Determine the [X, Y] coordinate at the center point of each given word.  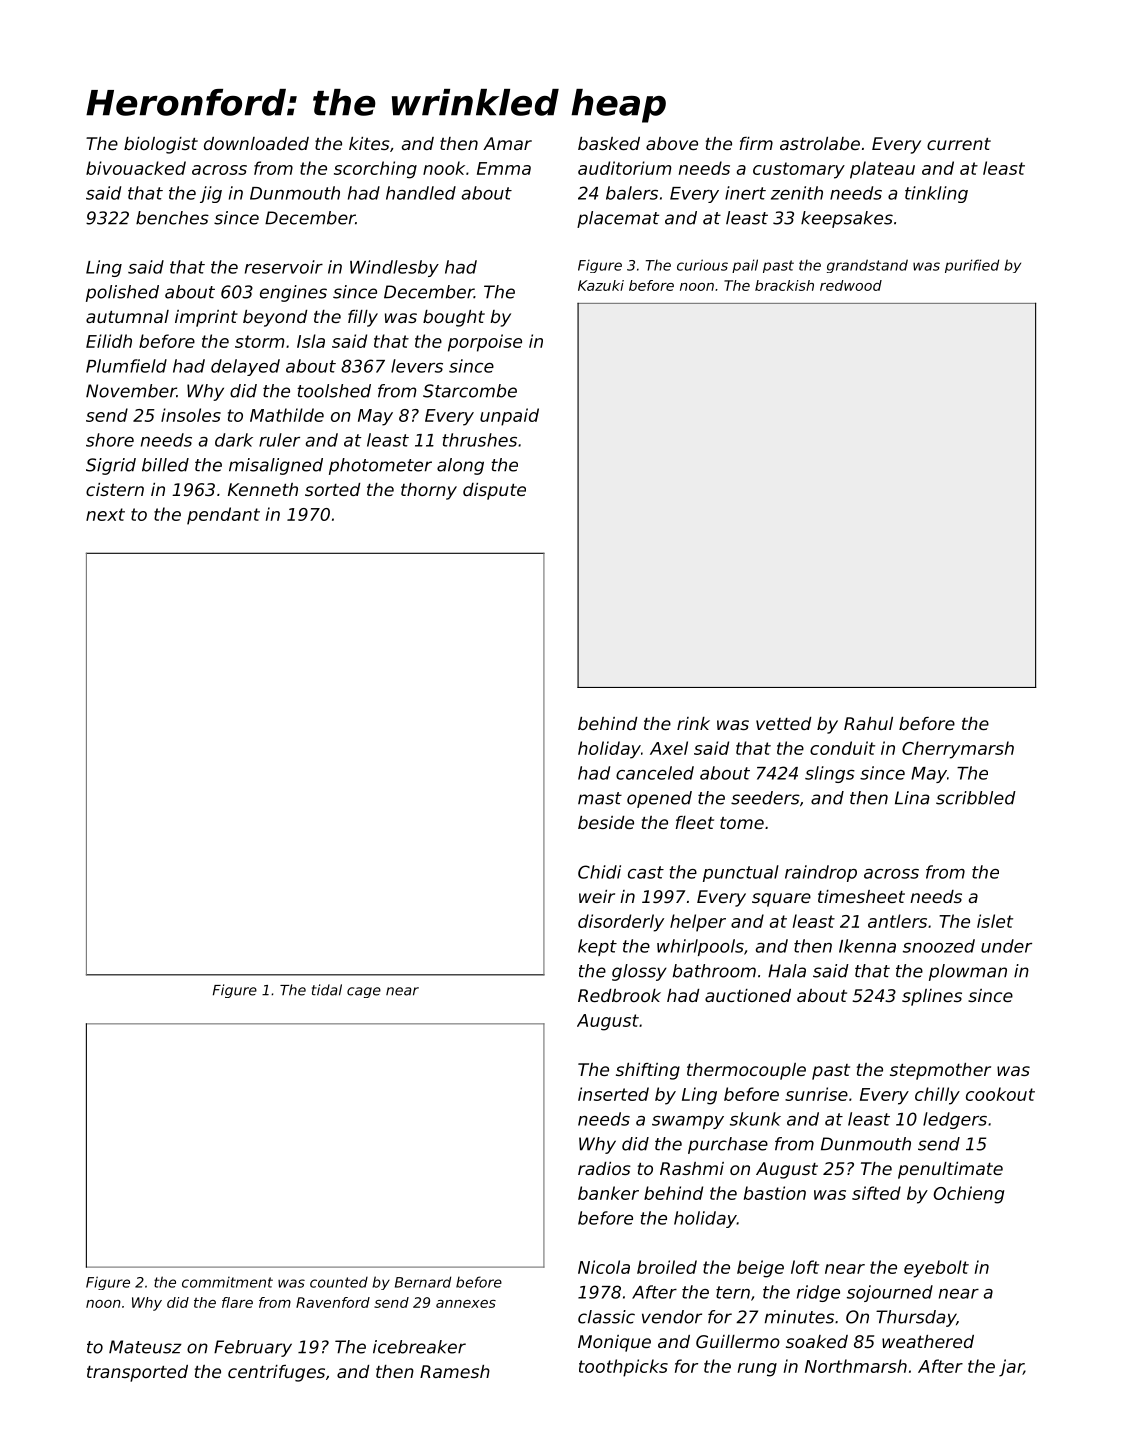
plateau [882, 170]
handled [421, 193]
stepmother [940, 1071]
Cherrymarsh [958, 750]
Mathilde [287, 415]
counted [339, 1282]
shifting [648, 1071]
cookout [1000, 1094]
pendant [223, 516]
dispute [494, 491]
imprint [206, 318]
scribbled [976, 798]
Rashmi [692, 1168]
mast [600, 798]
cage [364, 992]
